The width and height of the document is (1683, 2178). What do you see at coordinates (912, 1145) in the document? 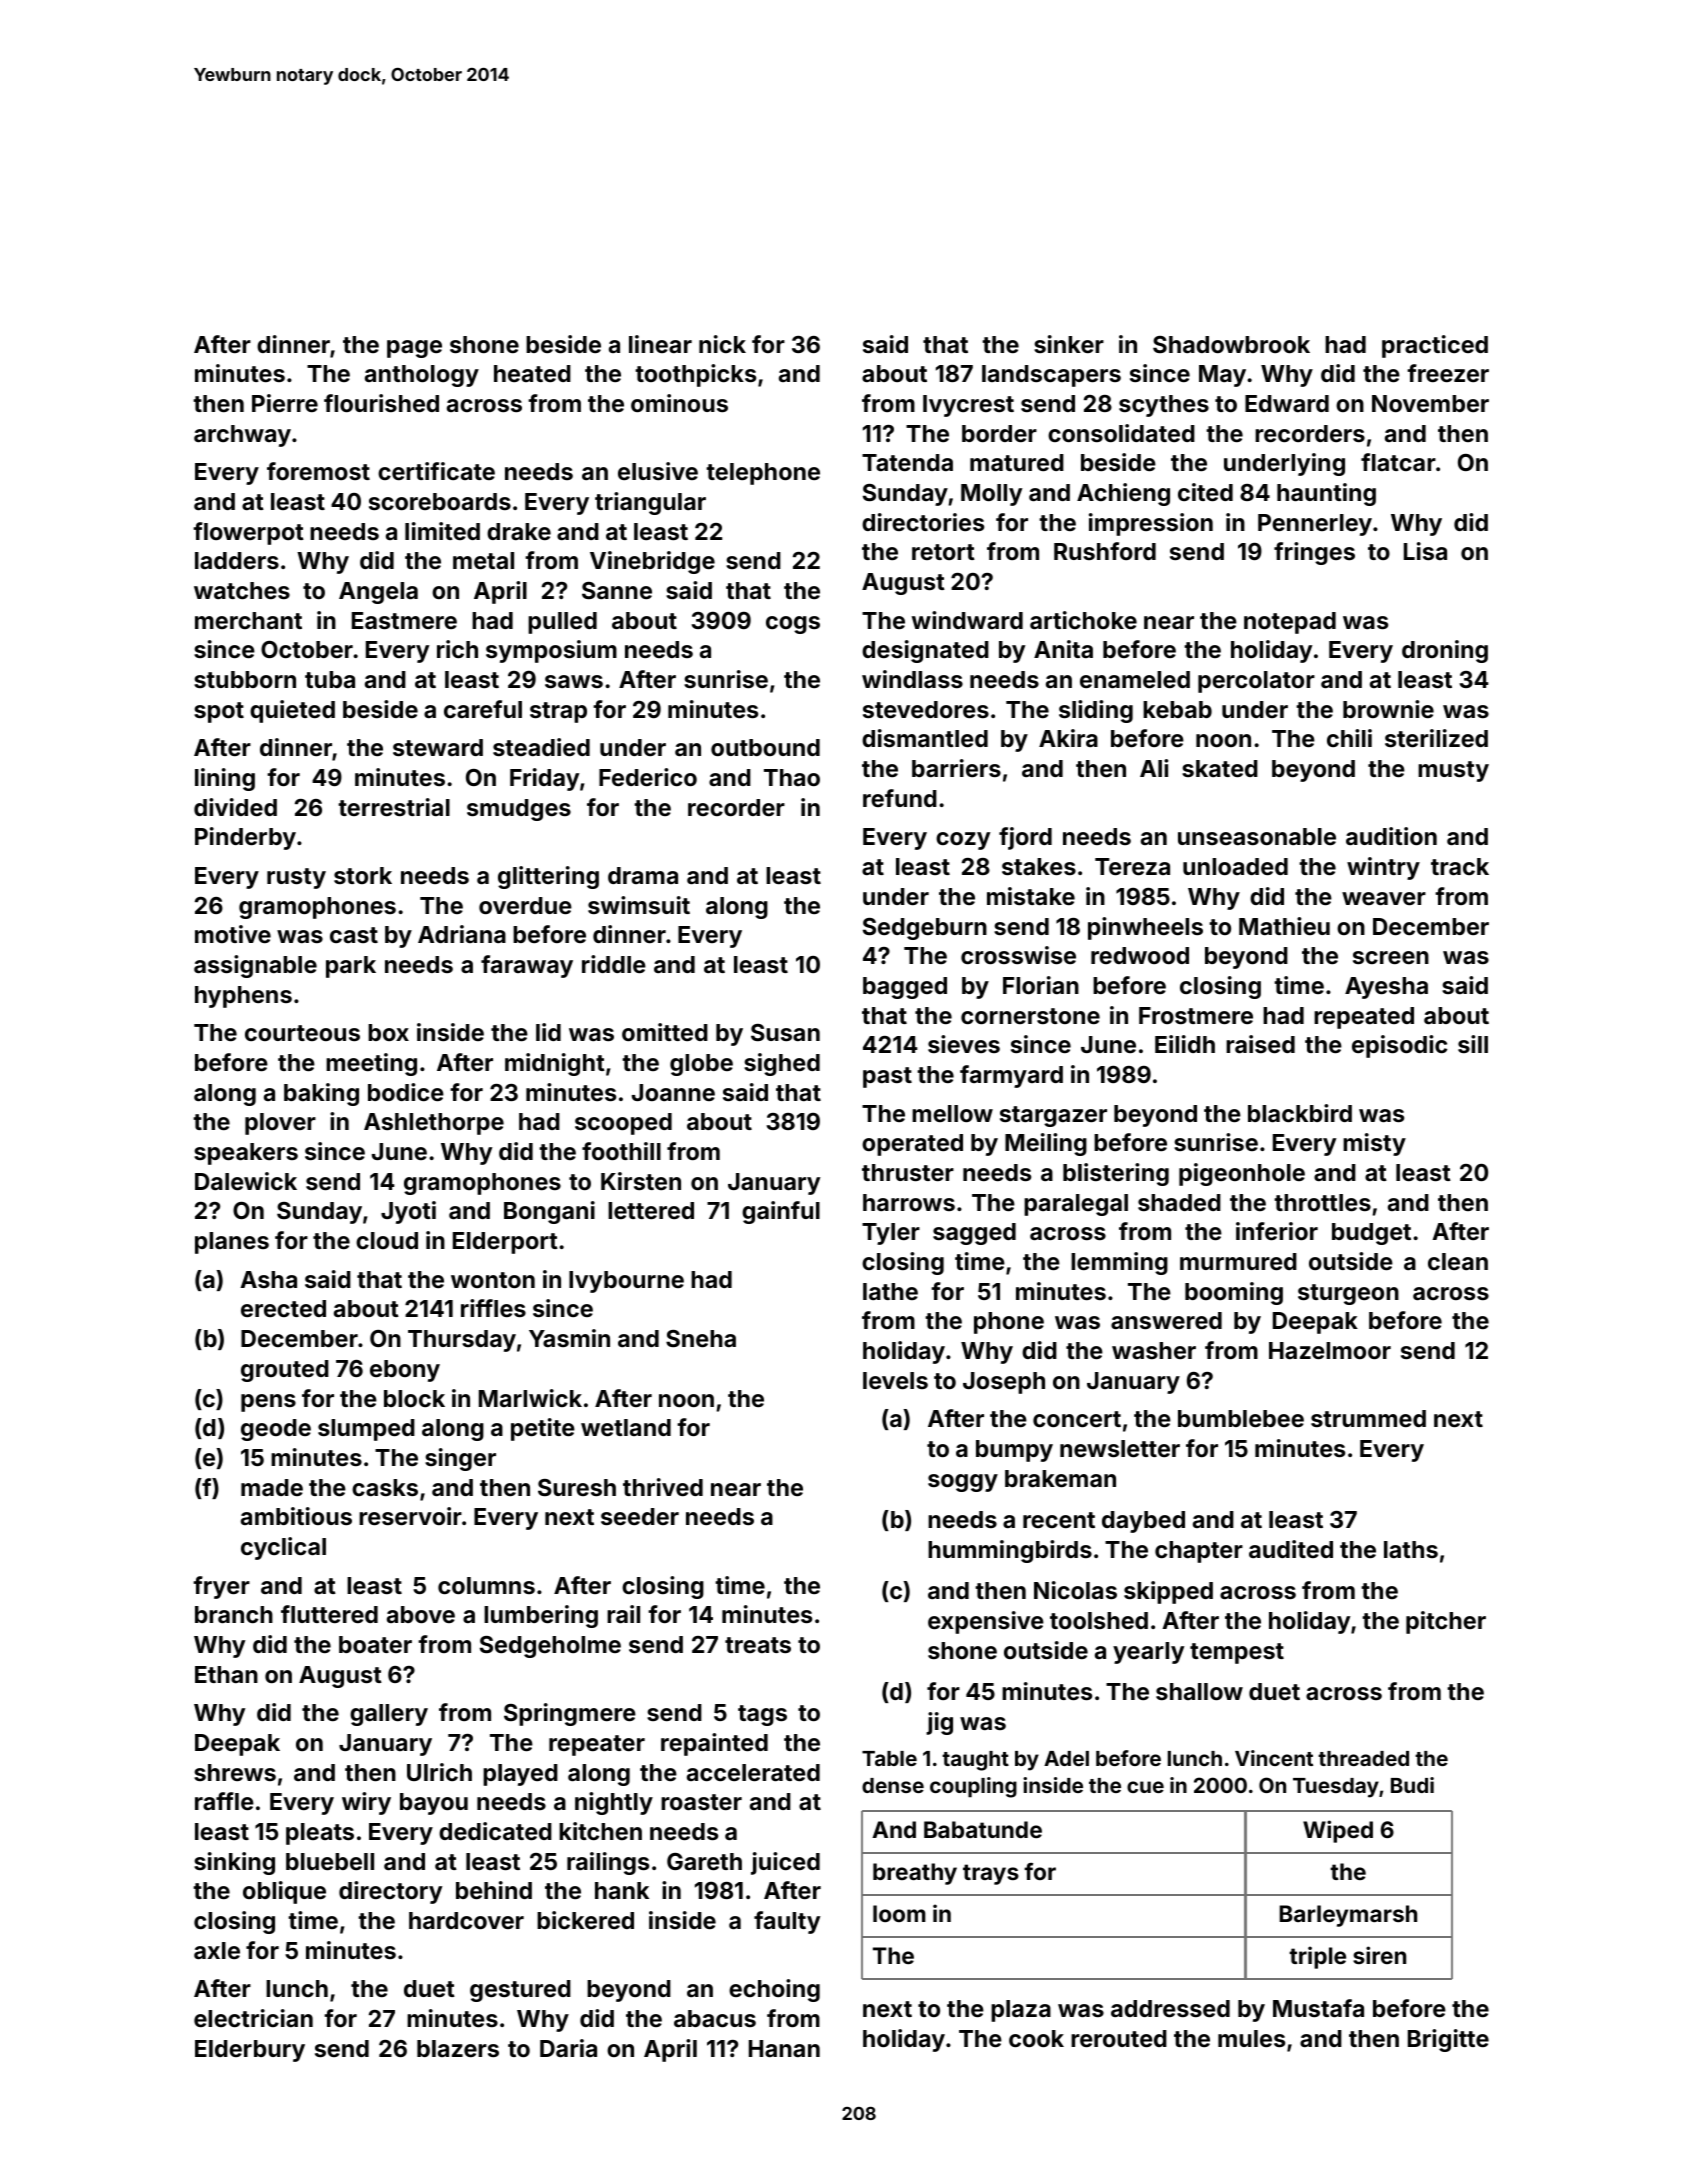
I see `operated` at bounding box center [912, 1145].
